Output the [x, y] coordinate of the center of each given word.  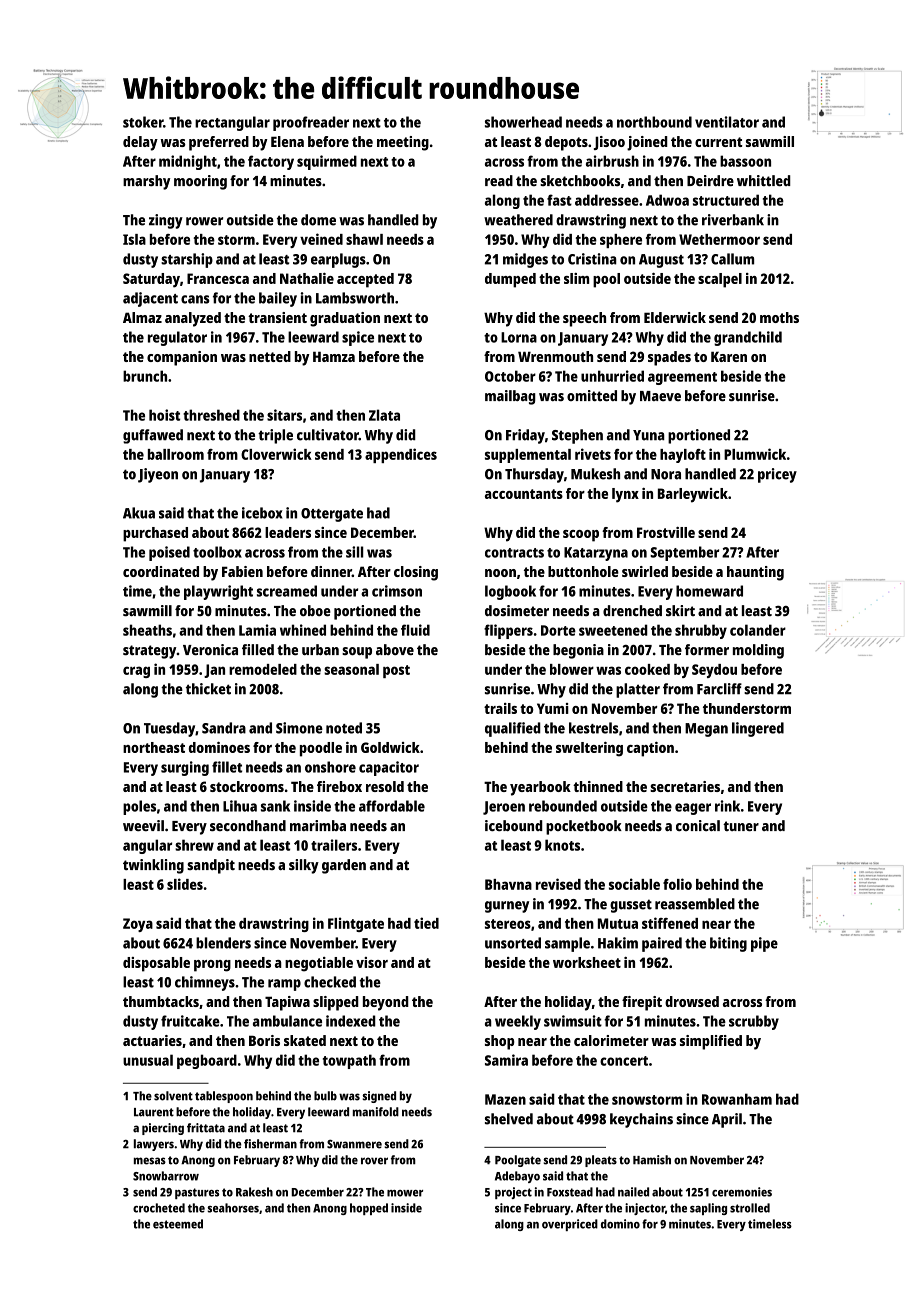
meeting [403, 143]
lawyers [154, 1145]
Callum [732, 259]
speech [584, 319]
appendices [401, 455]
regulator [177, 338]
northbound [654, 122]
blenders [223, 943]
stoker [143, 122]
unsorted [513, 943]
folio [677, 884]
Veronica [210, 650]
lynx [625, 495]
